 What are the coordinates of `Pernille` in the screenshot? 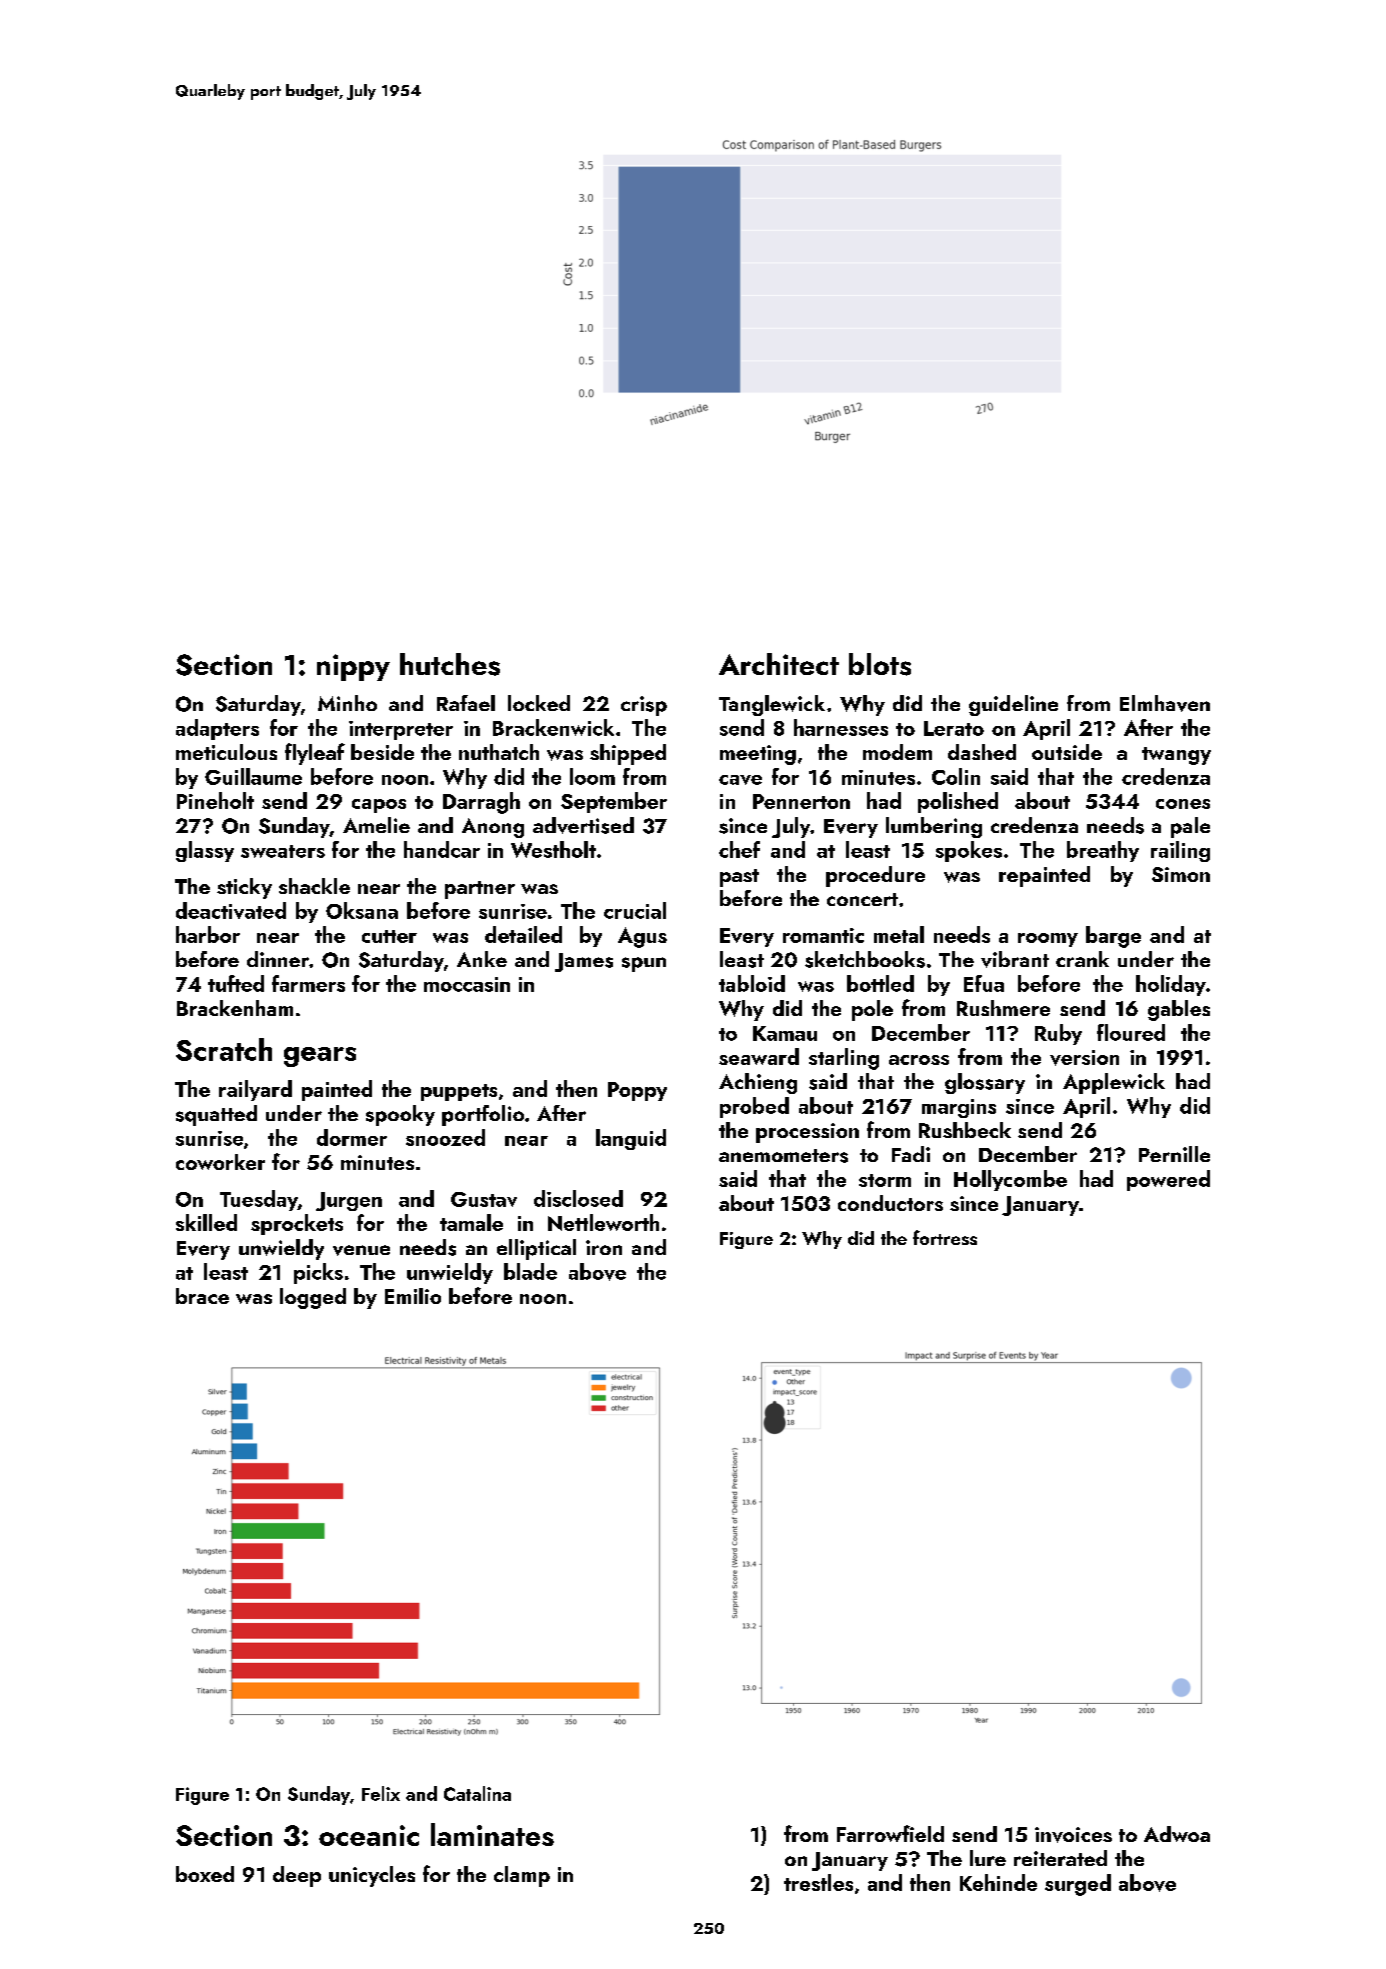 It's located at (1174, 1154).
